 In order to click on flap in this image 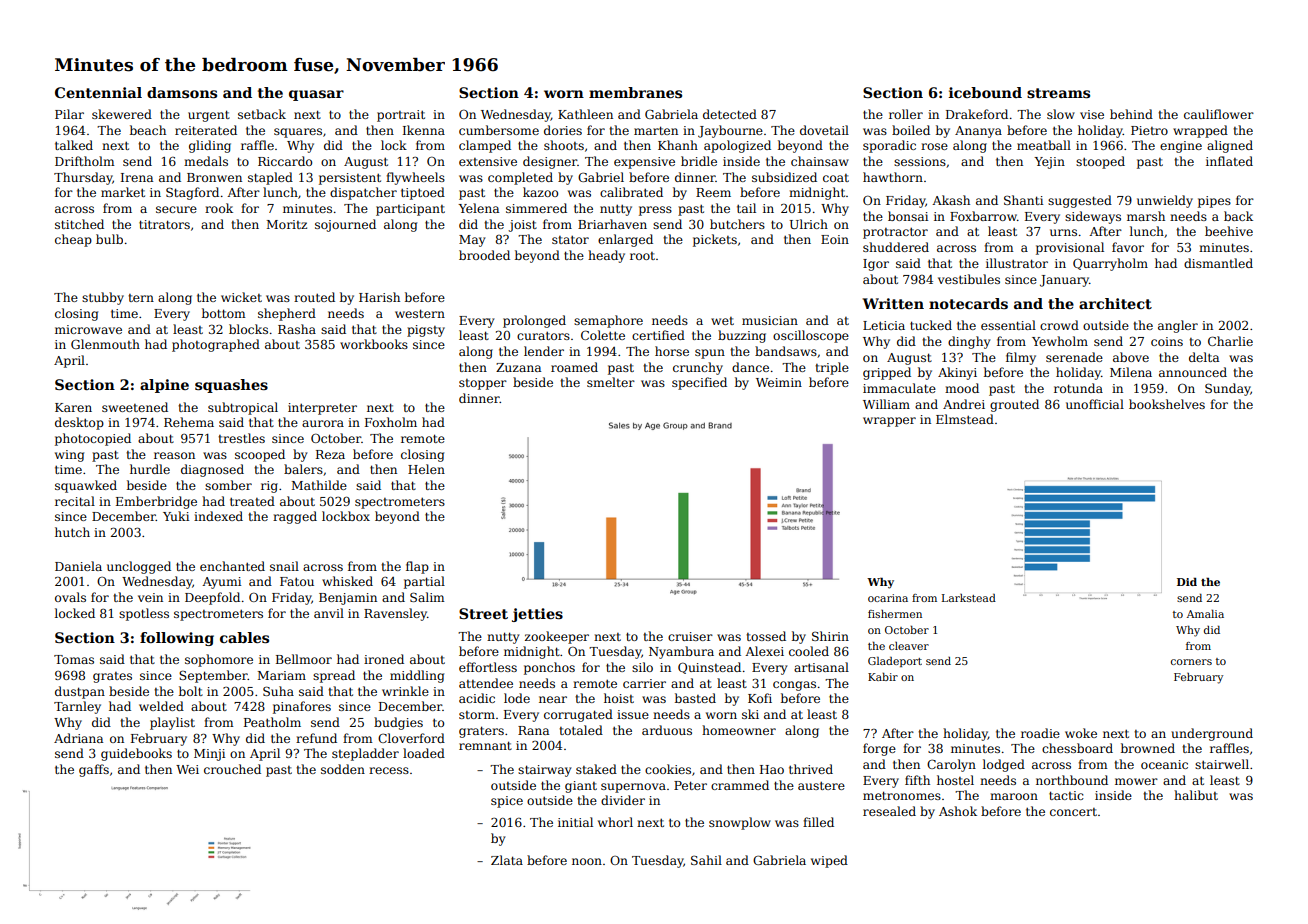, I will do `click(417, 567)`.
